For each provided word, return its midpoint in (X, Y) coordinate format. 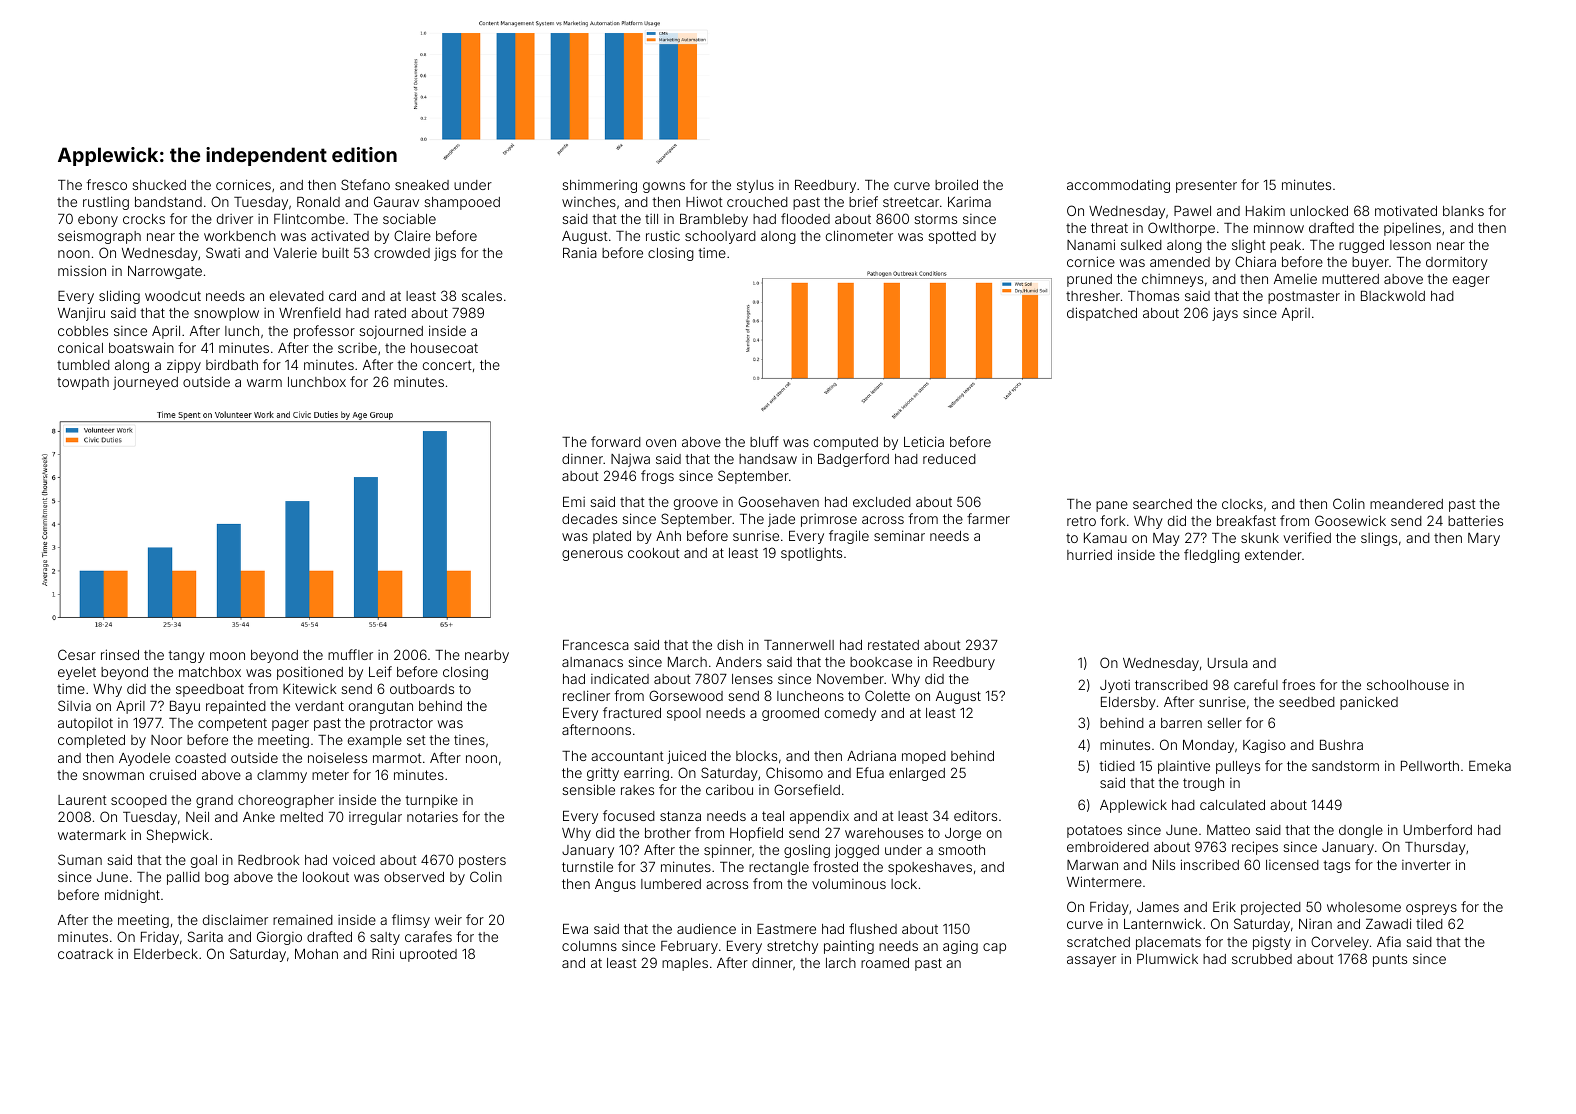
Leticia (924, 441)
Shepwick (178, 836)
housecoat (444, 348)
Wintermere (1104, 881)
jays (1225, 314)
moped (924, 757)
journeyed (145, 383)
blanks (1463, 211)
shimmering (599, 186)
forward (616, 441)
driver (235, 219)
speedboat (210, 690)
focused (629, 815)
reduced (949, 459)
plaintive (1184, 767)
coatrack (85, 954)
